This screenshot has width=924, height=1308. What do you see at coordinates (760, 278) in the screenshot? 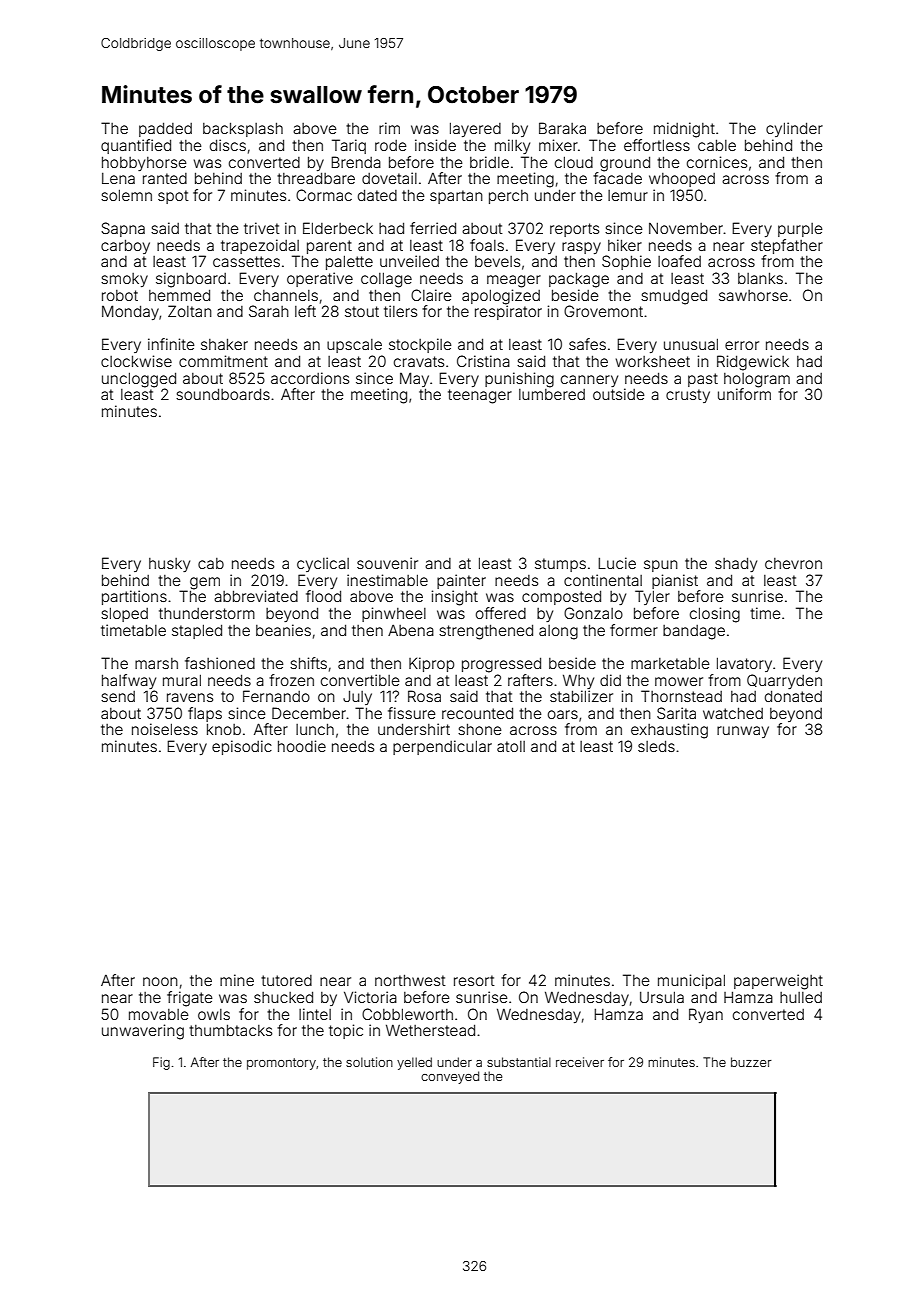
I see `blanks` at bounding box center [760, 278].
